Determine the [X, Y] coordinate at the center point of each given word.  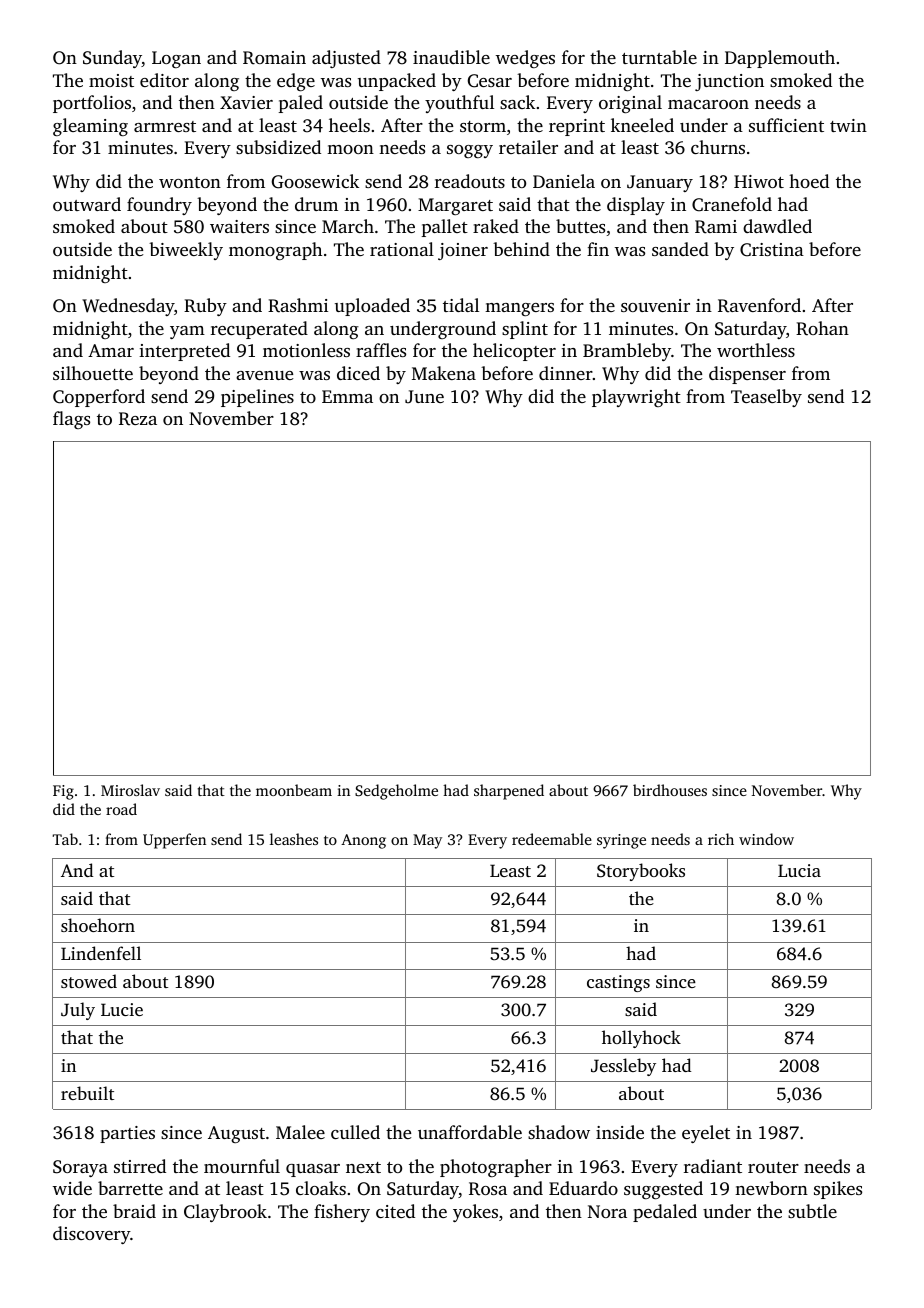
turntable [659, 57]
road [121, 809]
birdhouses [670, 790]
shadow [559, 1132]
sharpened [509, 792]
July [78, 1011]
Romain [274, 58]
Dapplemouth [780, 59]
